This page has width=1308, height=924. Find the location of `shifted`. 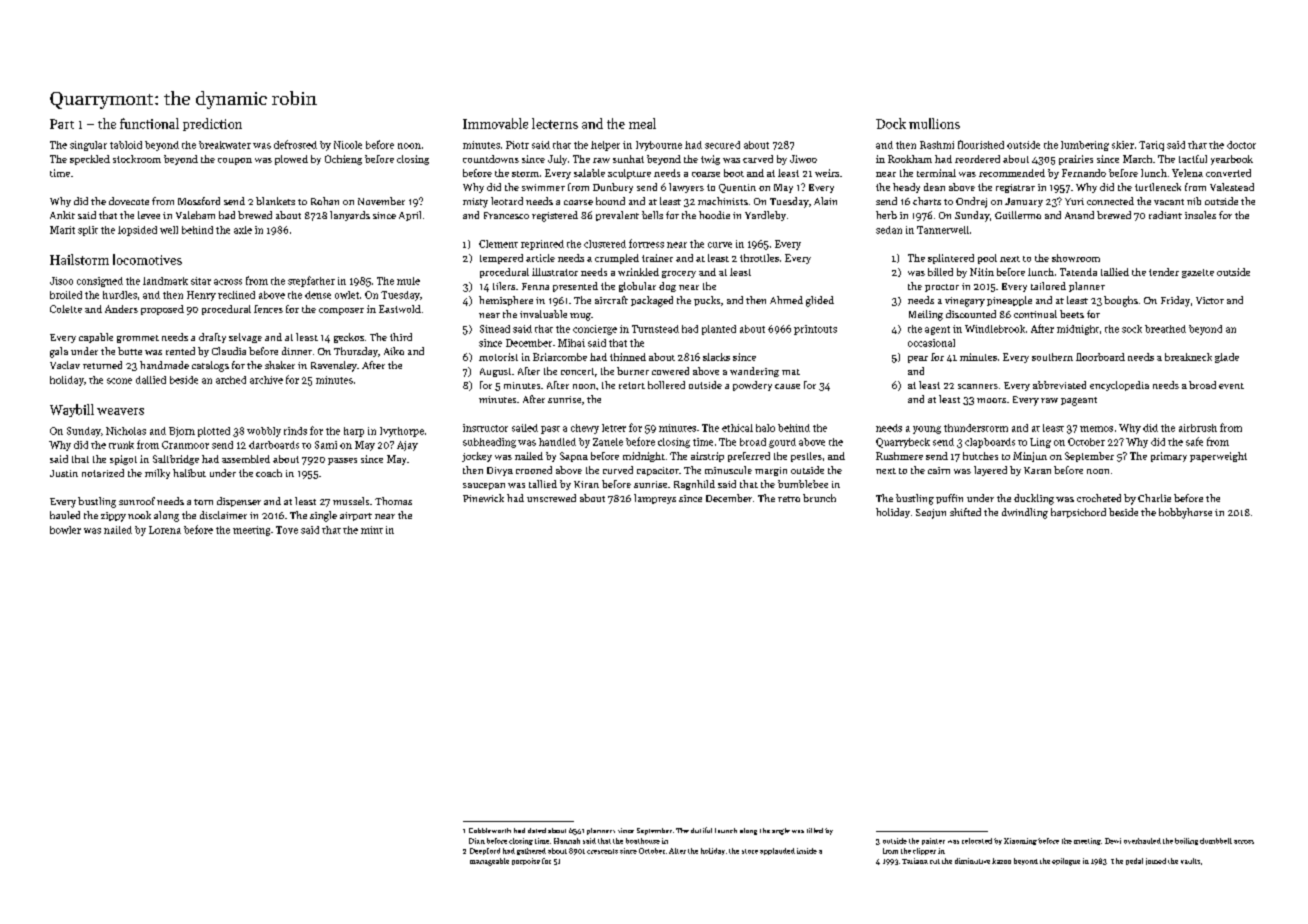

shifted is located at coordinates (965, 512).
